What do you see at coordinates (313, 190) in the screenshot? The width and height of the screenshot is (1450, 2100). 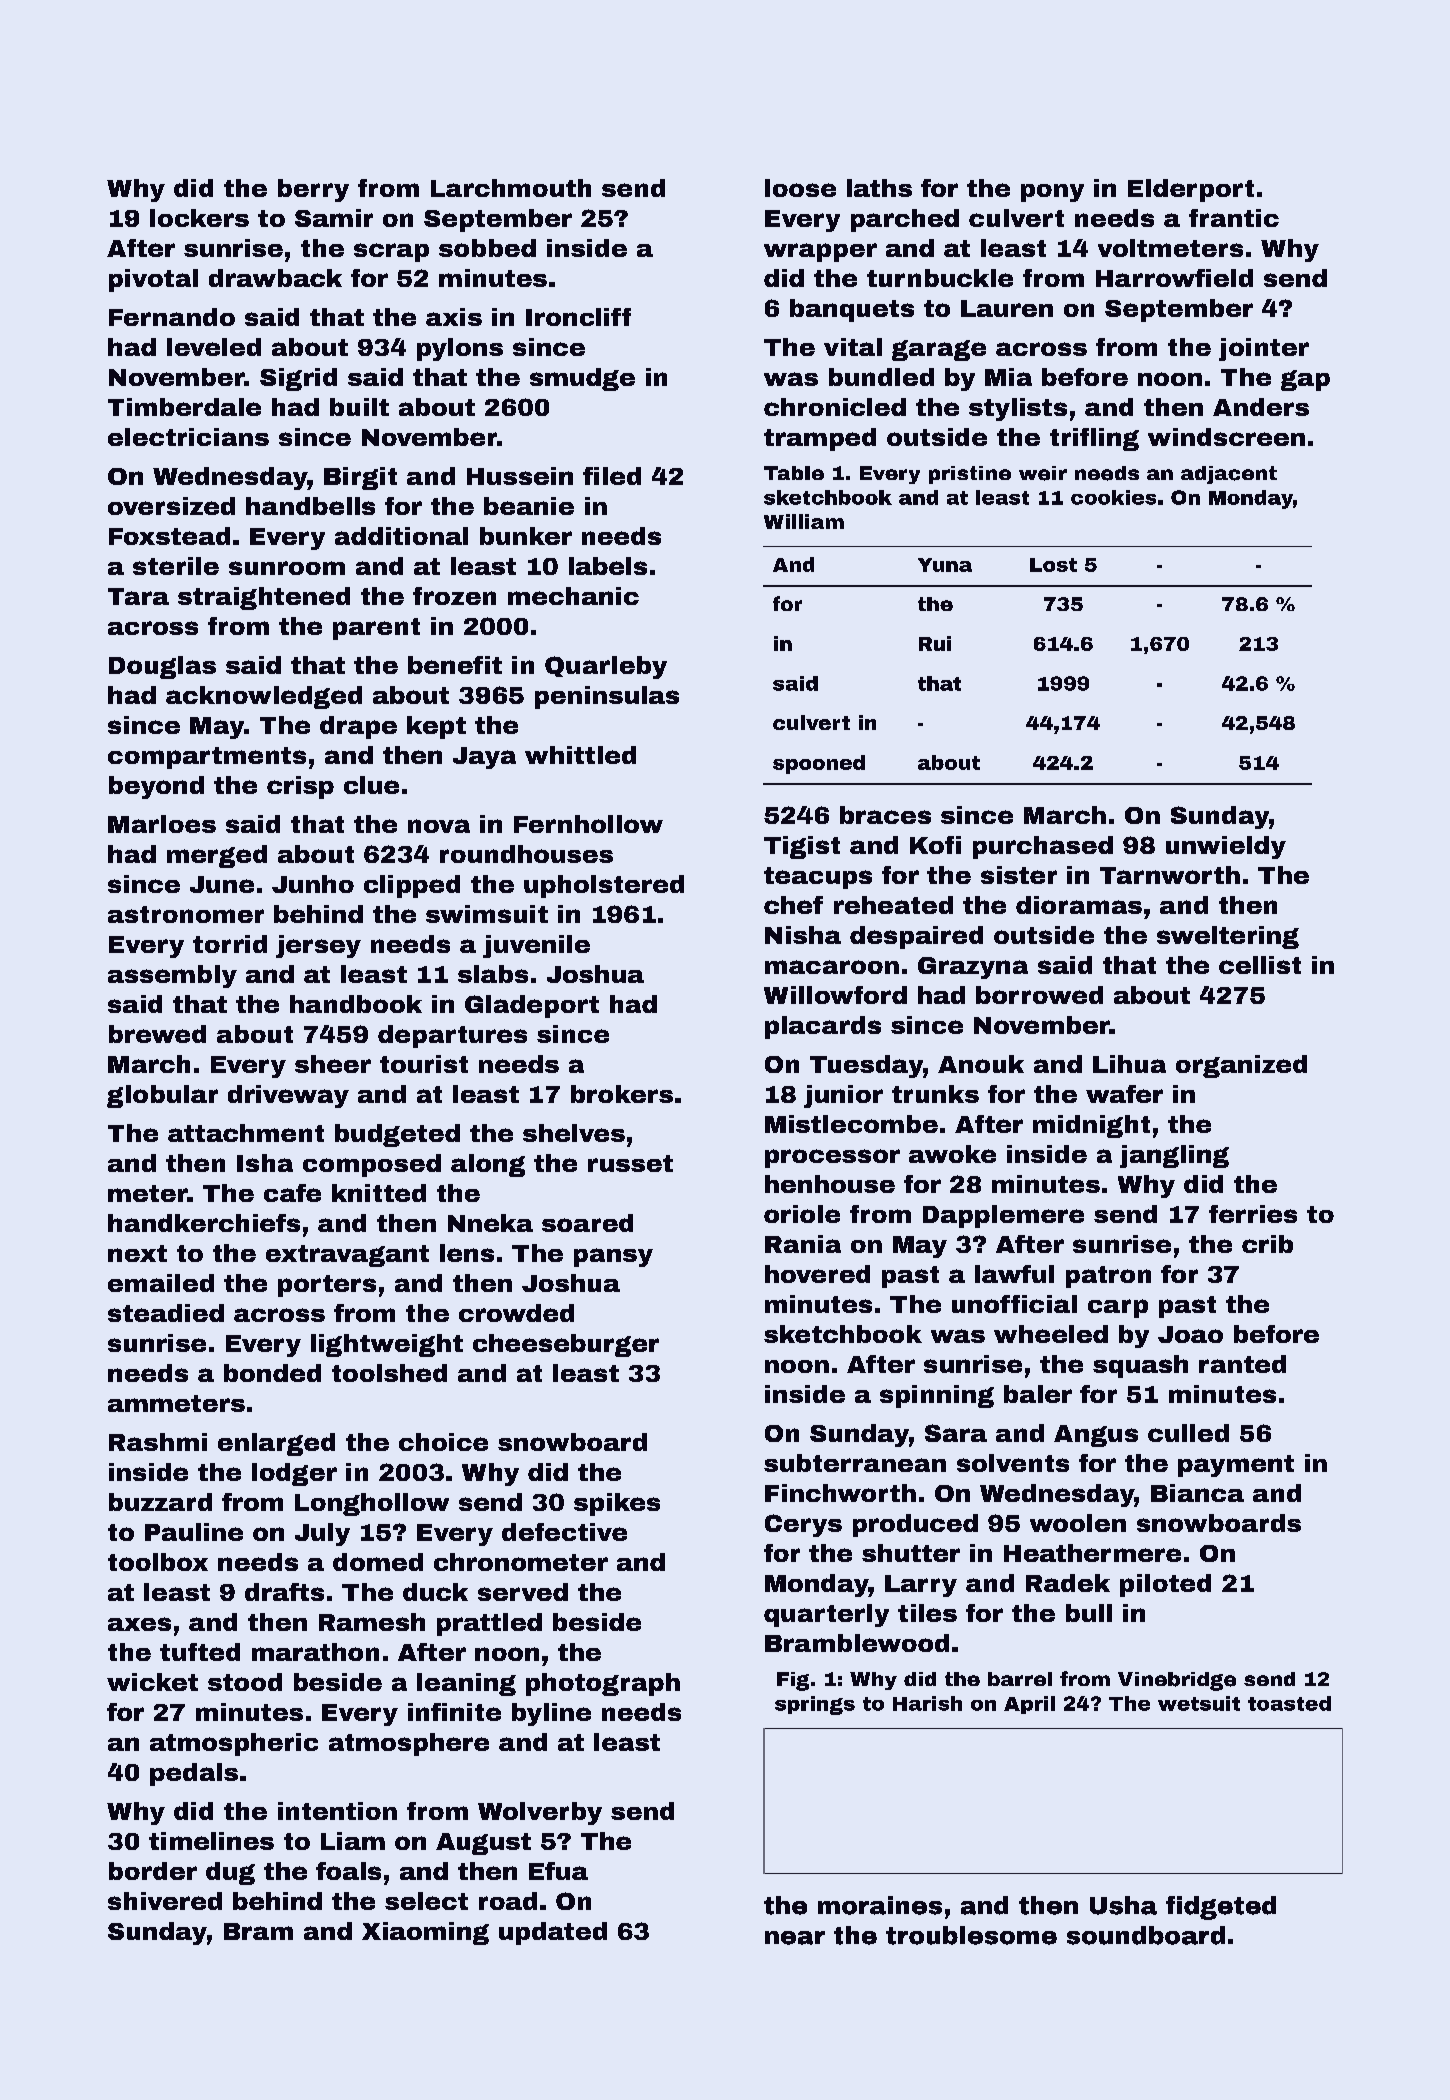 I see `berry` at bounding box center [313, 190].
